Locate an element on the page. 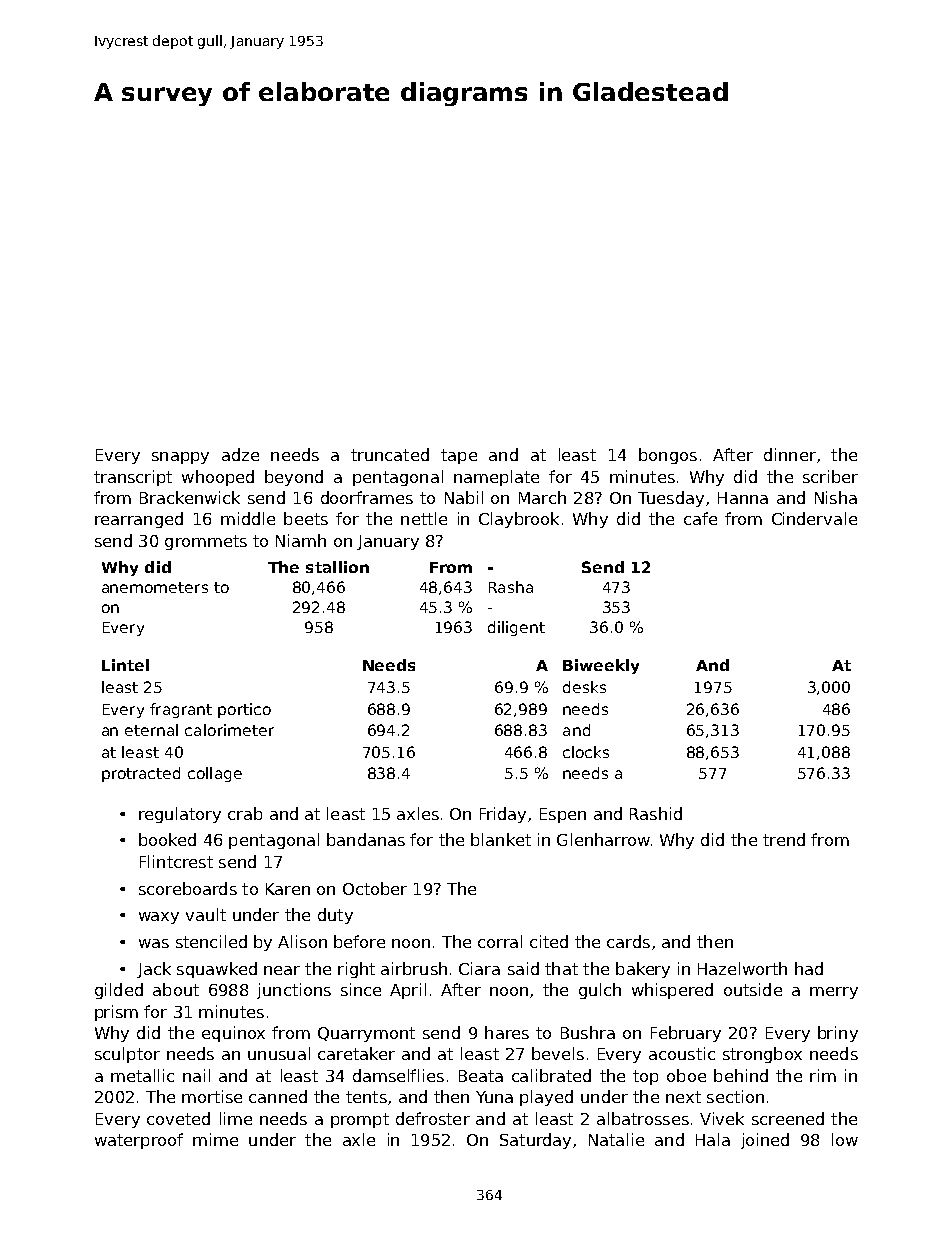  waterproof is located at coordinates (139, 1141).
